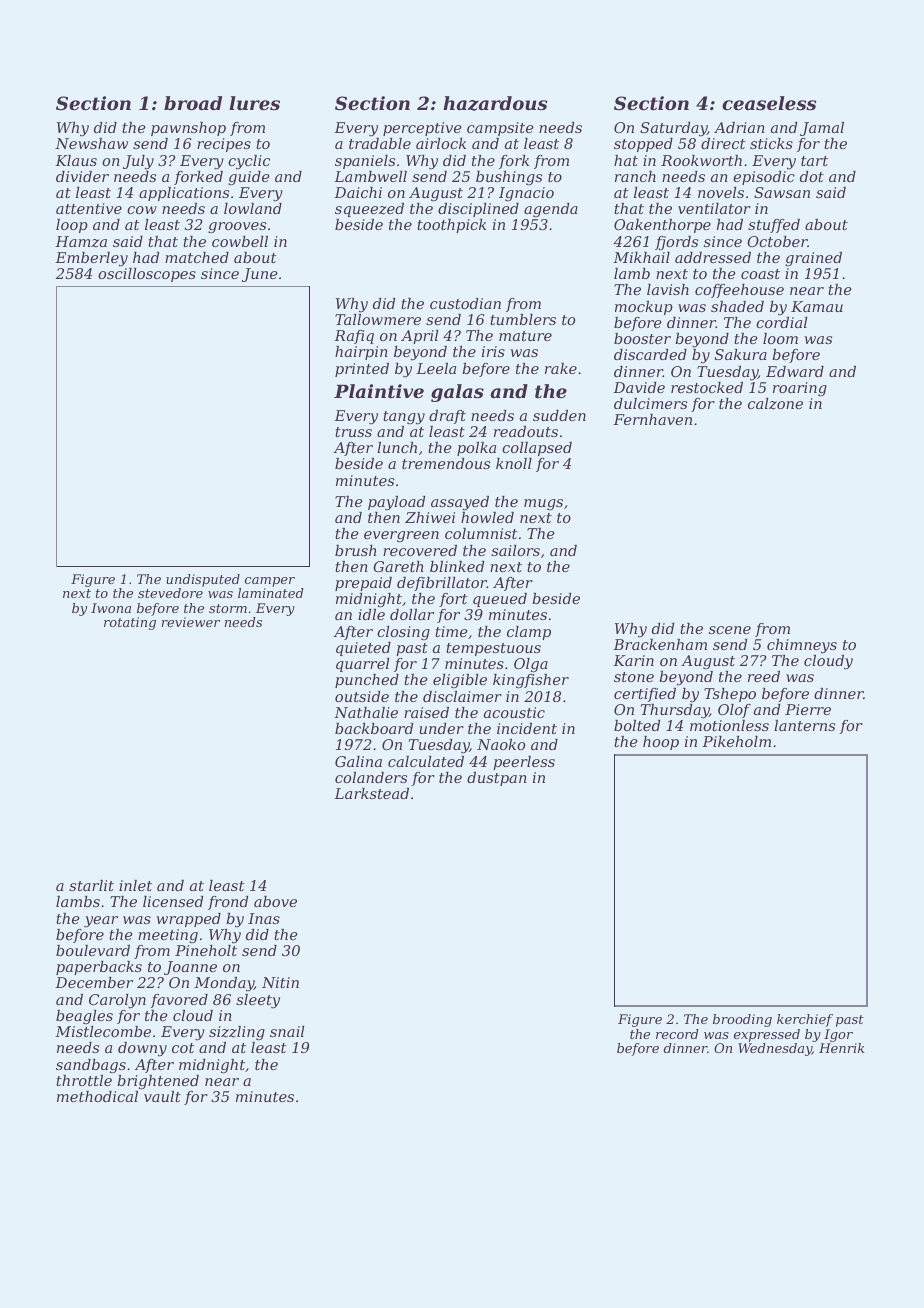 Image resolution: width=924 pixels, height=1308 pixels. What do you see at coordinates (737, 306) in the screenshot?
I see `shaded` at bounding box center [737, 306].
